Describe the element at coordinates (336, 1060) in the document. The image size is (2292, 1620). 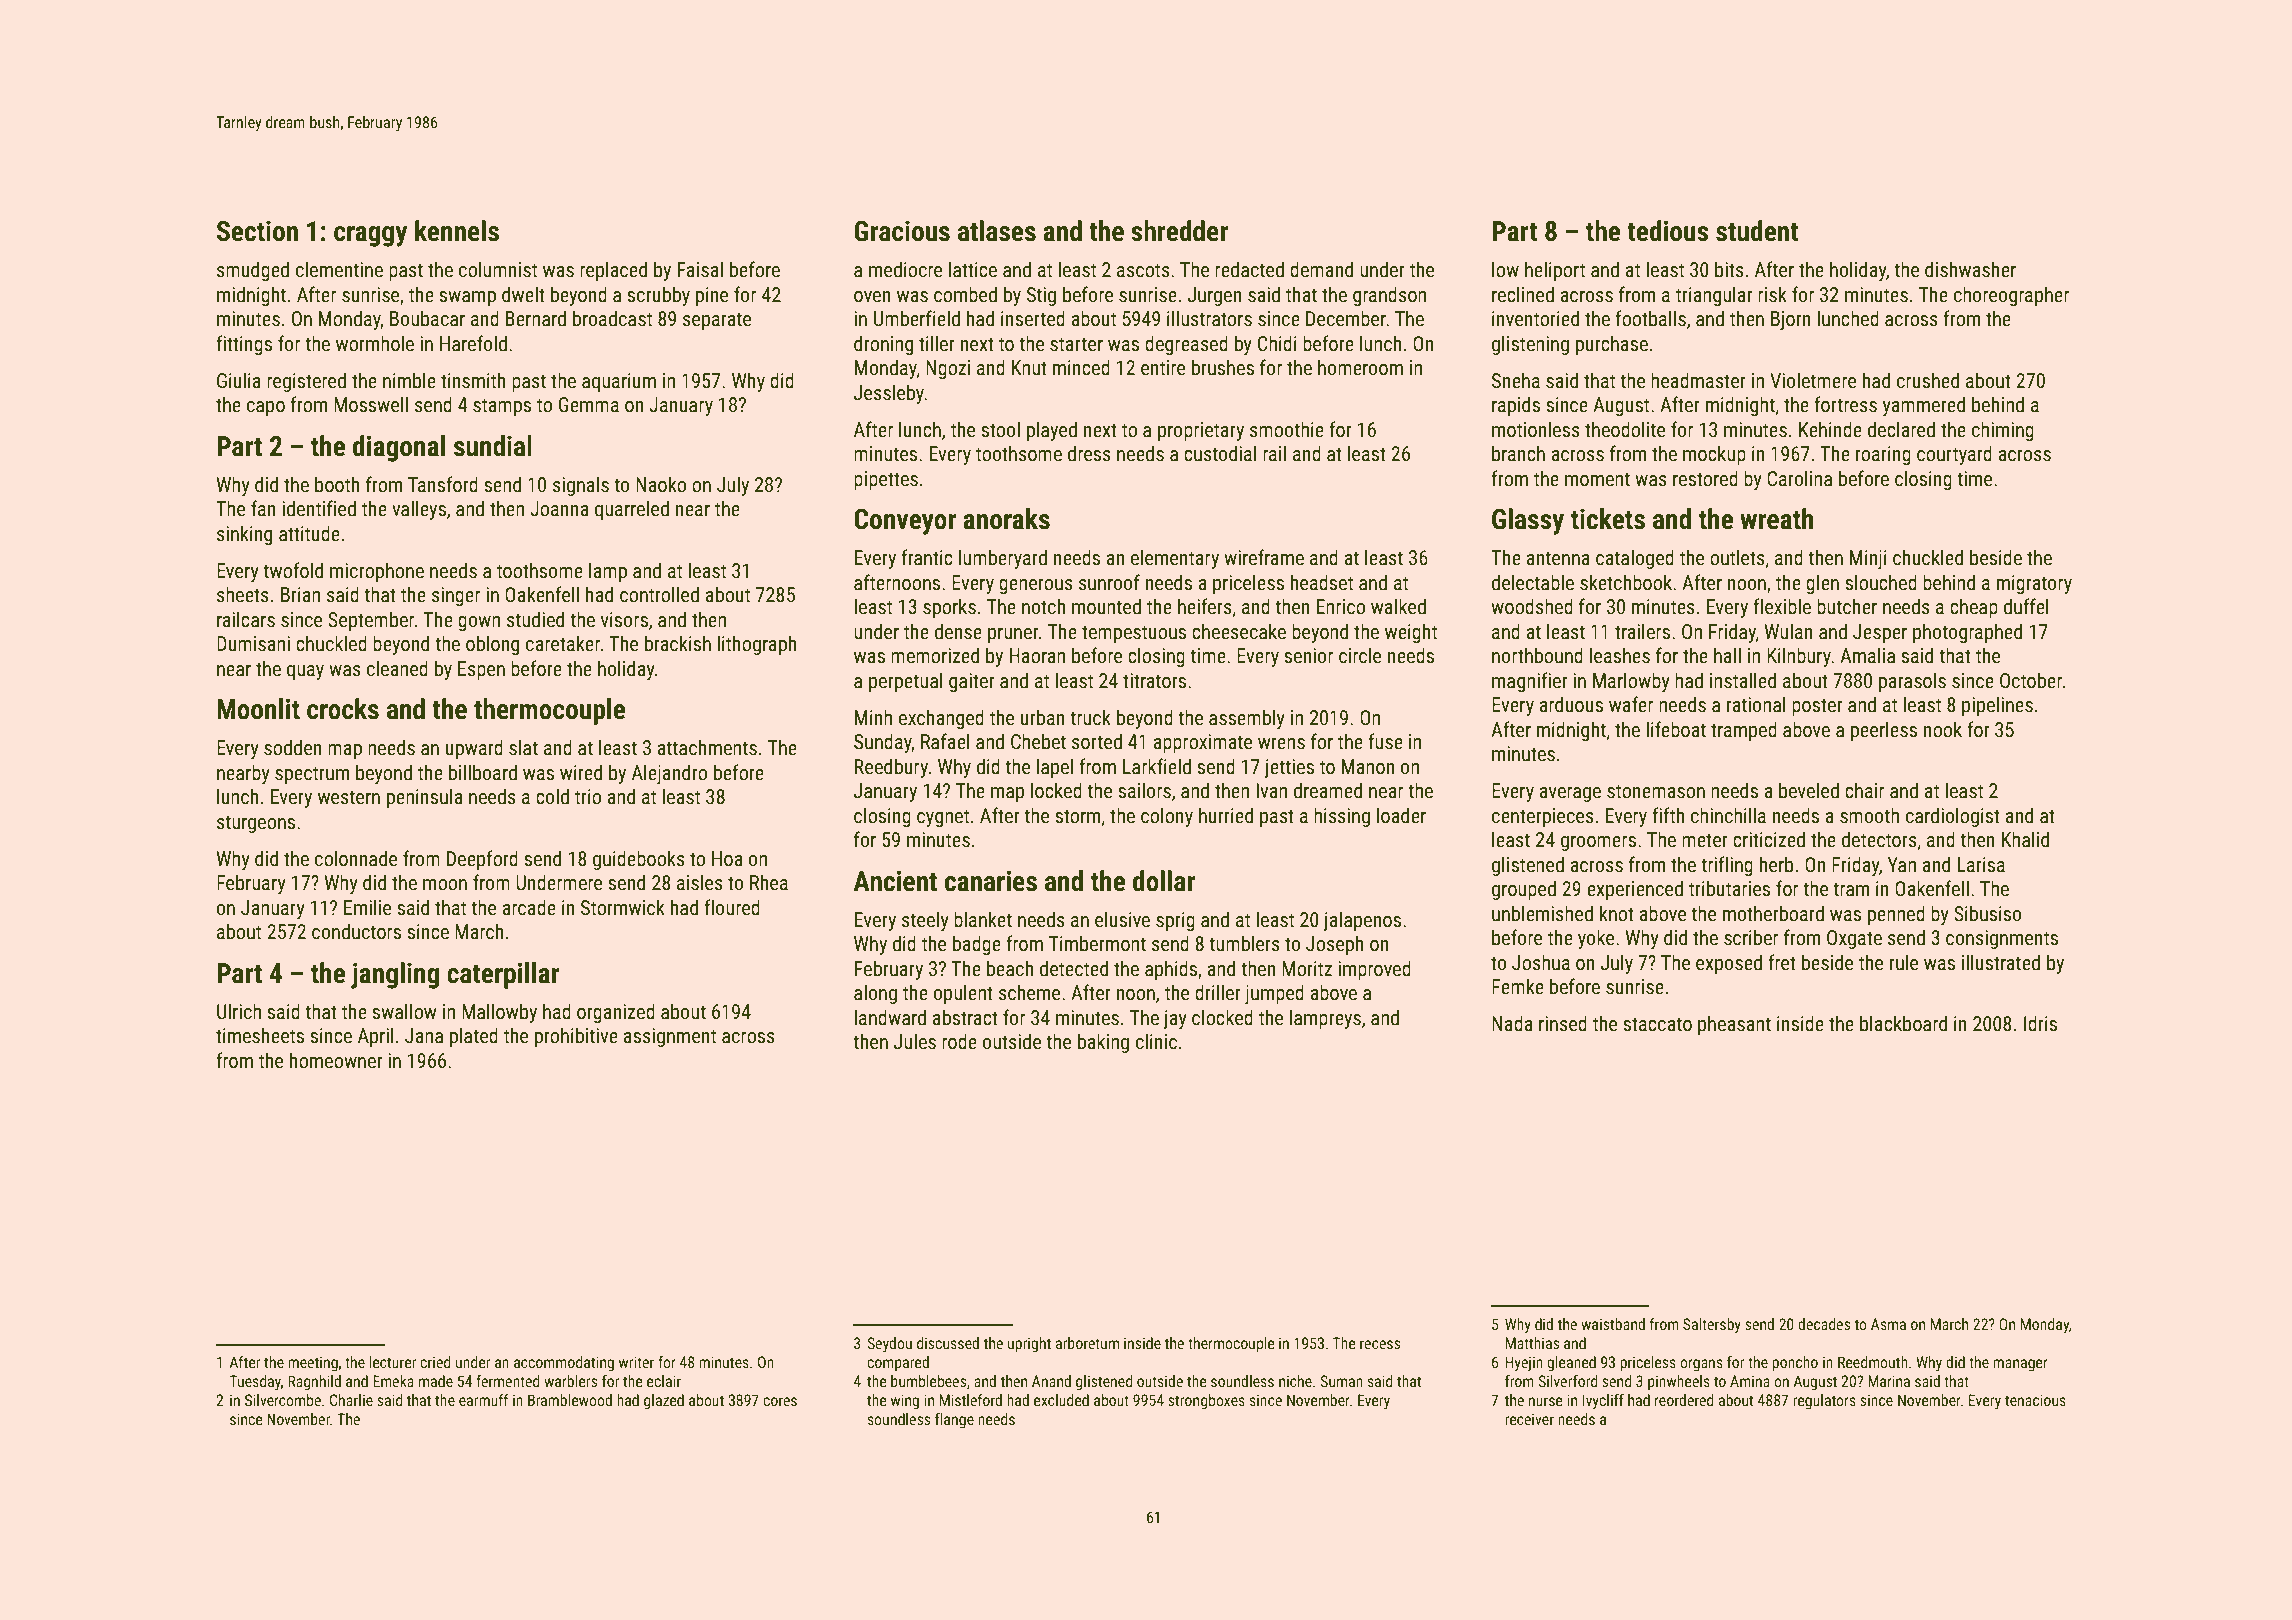
I see `homeowner` at that location.
